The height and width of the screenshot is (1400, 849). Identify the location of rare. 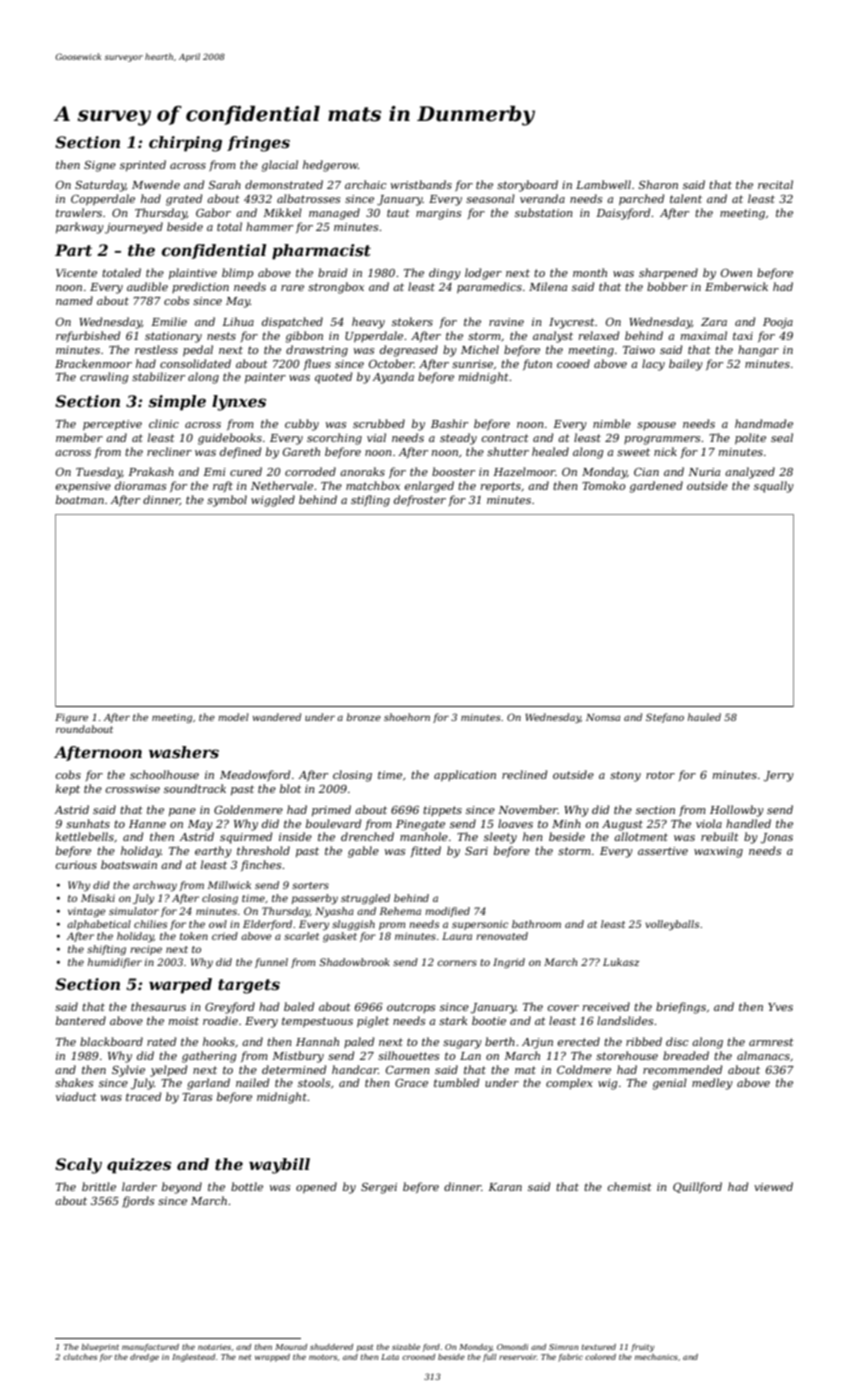
(292, 288).
